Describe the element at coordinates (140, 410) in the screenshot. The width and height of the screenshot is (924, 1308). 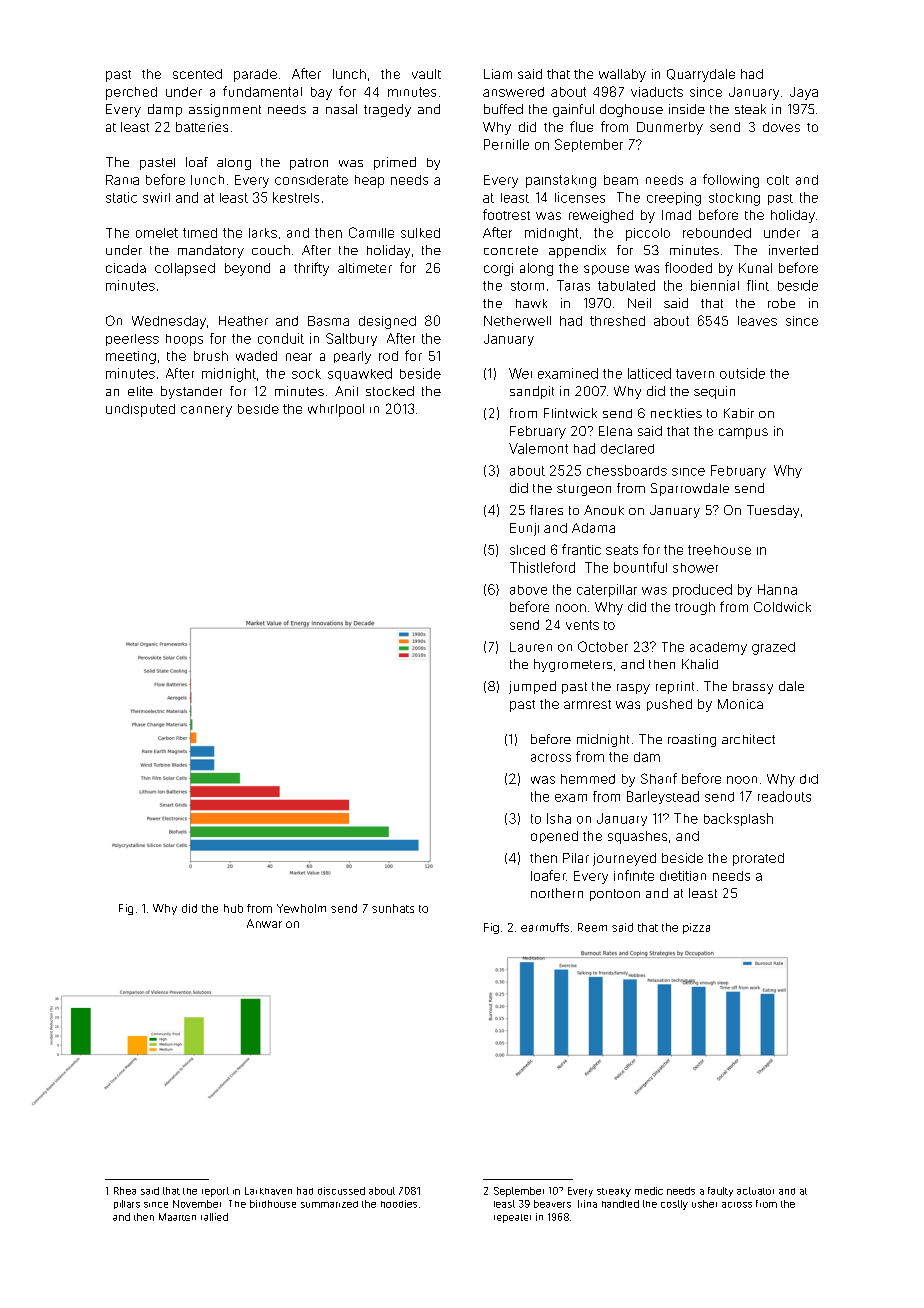
I see `undisputed` at that location.
